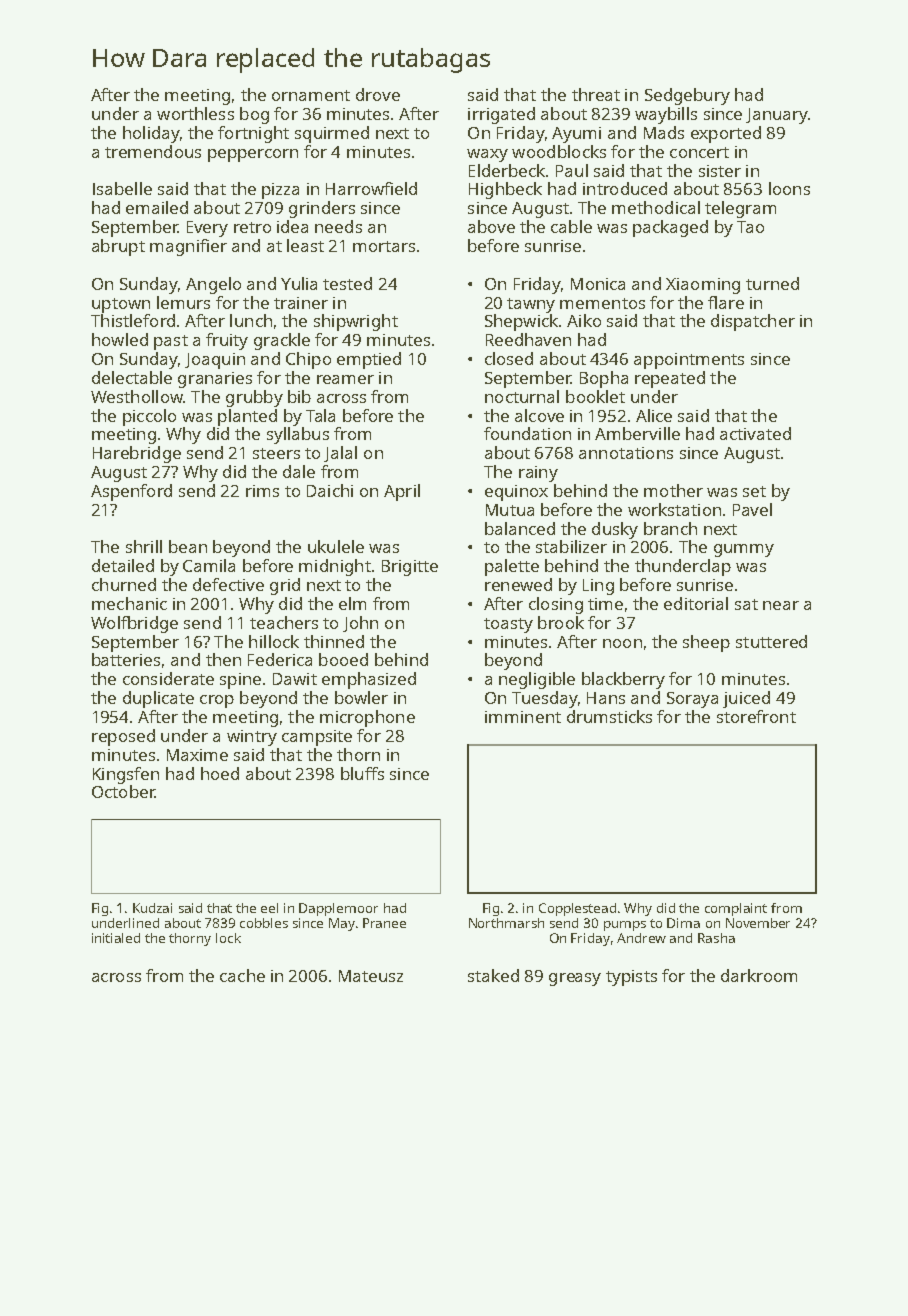 The width and height of the document is (908, 1316). I want to click on Sedgebury, so click(687, 96).
